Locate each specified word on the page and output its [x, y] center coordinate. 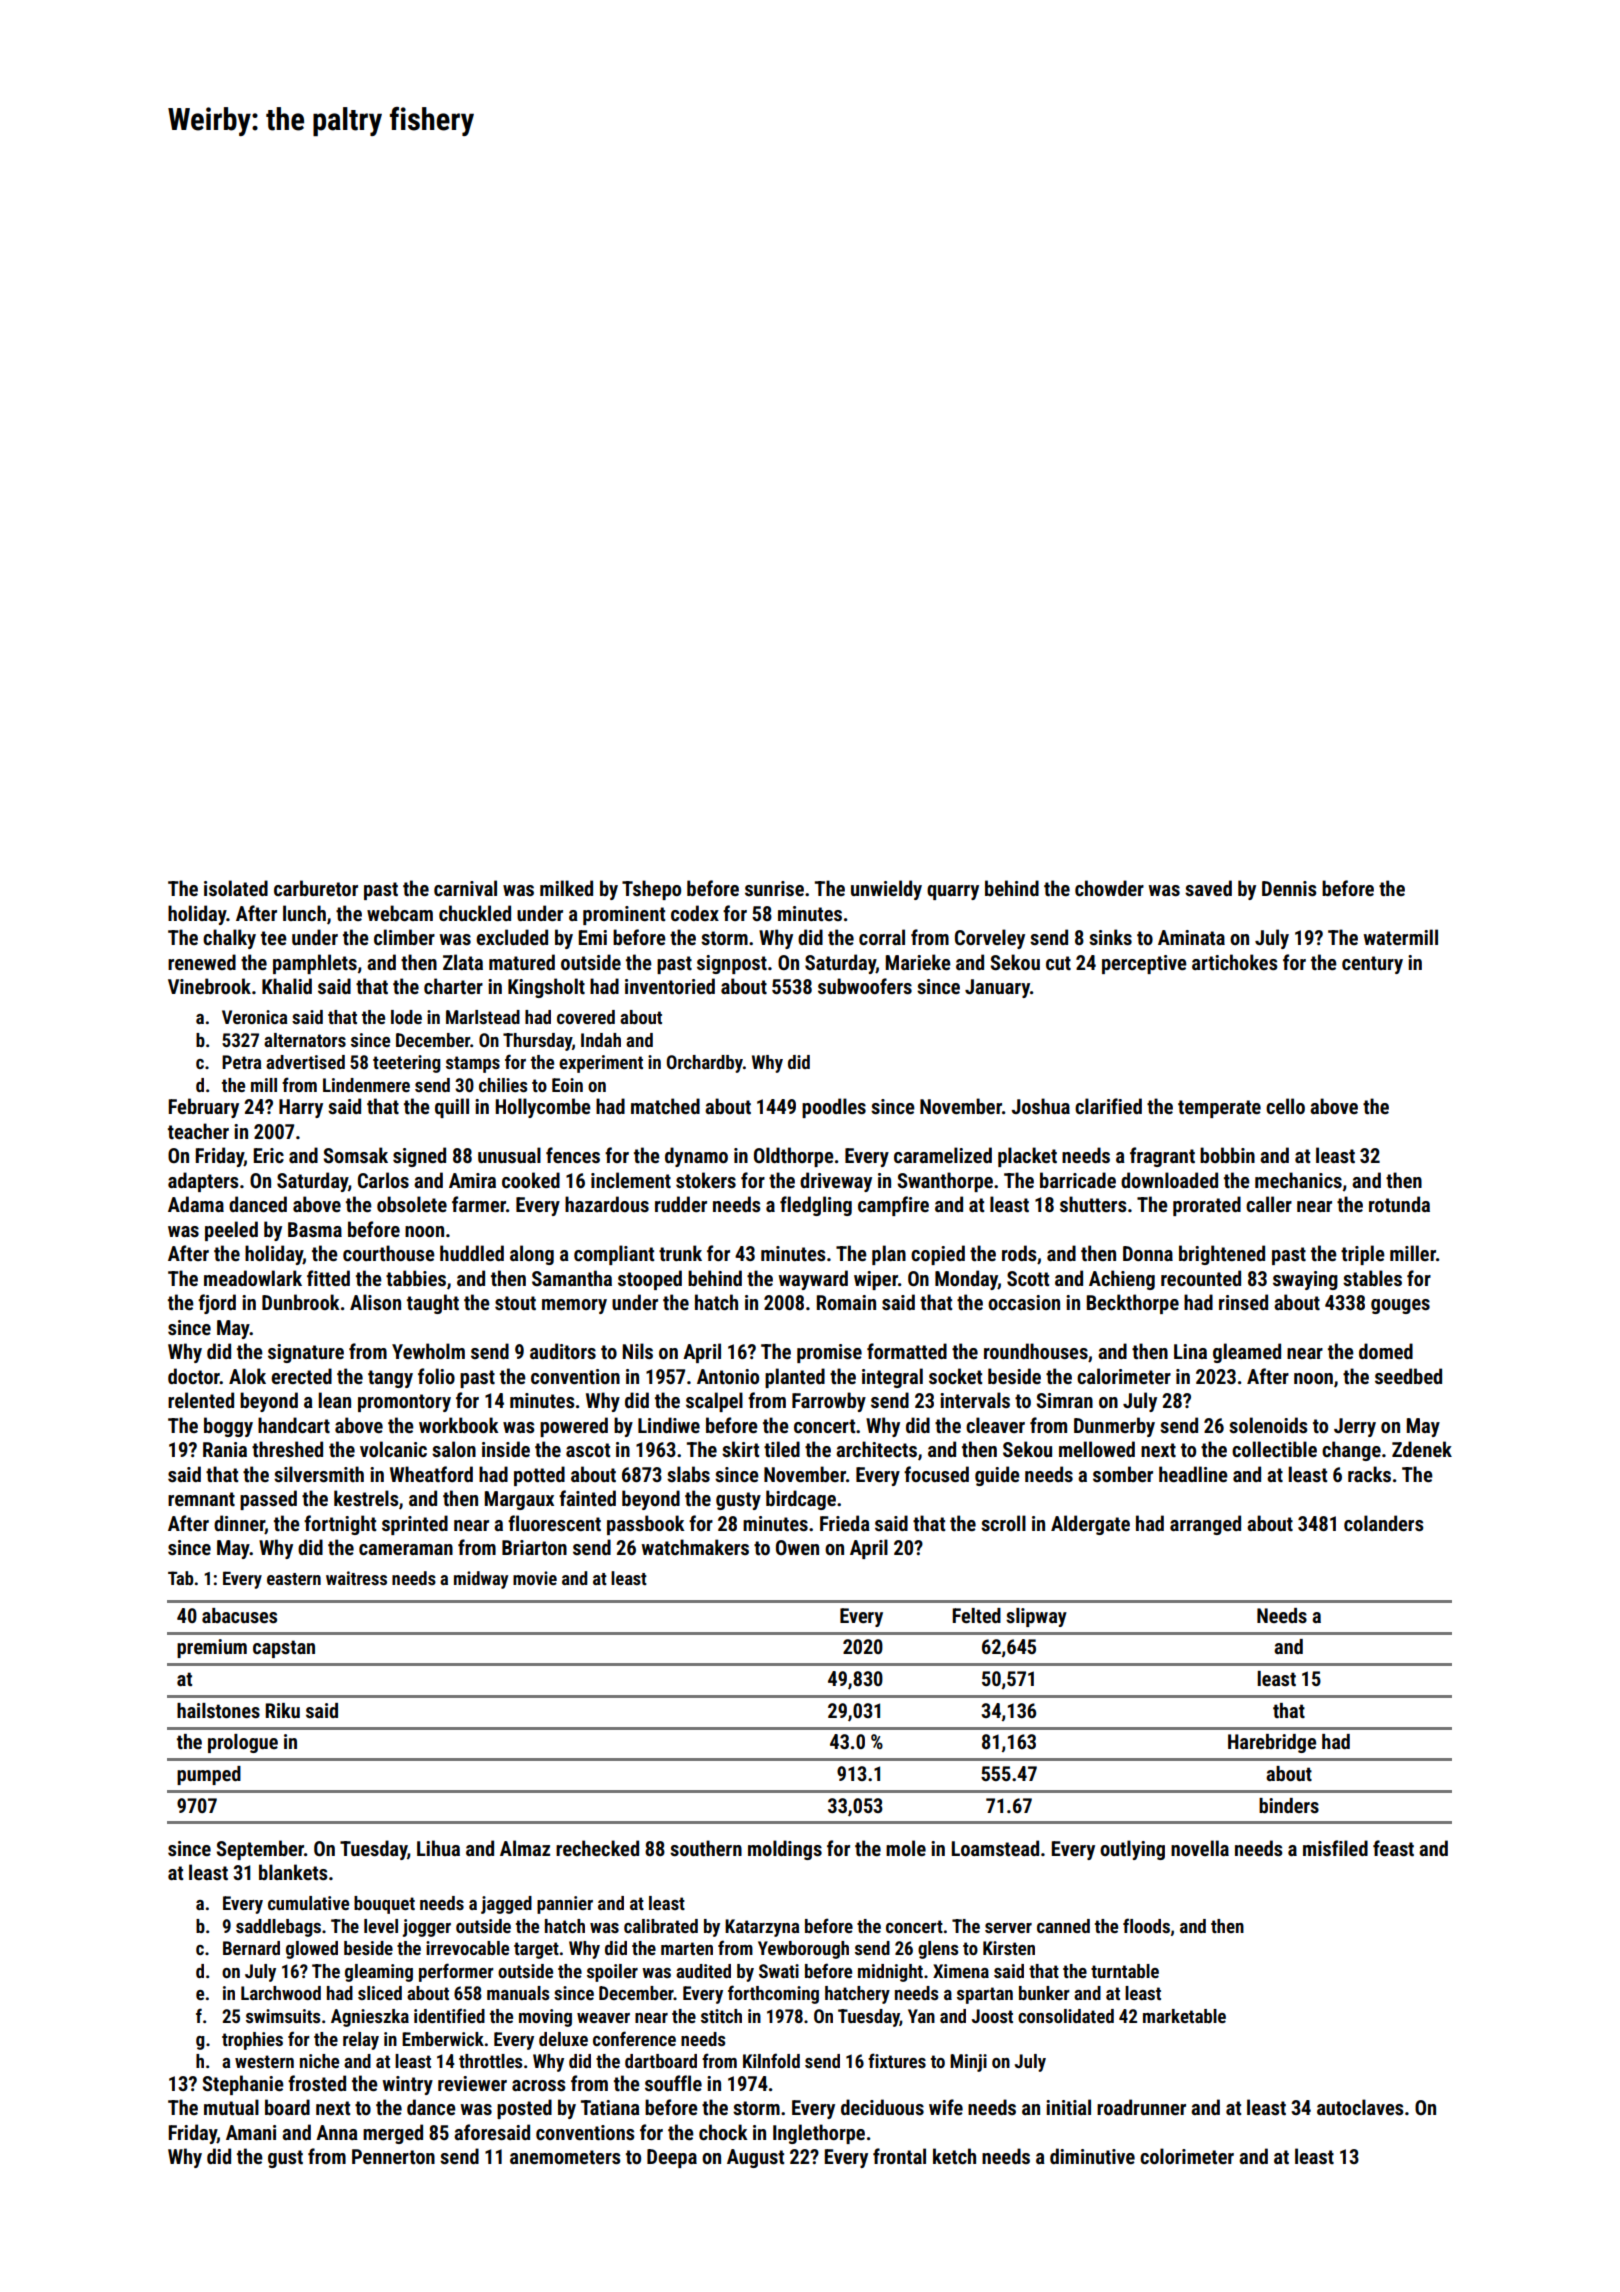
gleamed [1247, 1353]
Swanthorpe [945, 1182]
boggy [228, 1427]
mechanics [1298, 1180]
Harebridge [1272, 1743]
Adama [196, 1204]
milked [566, 888]
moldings [785, 1850]
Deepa [672, 2158]
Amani [251, 2132]
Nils [637, 1351]
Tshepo [651, 890]
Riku [282, 1710]
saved [1208, 888]
